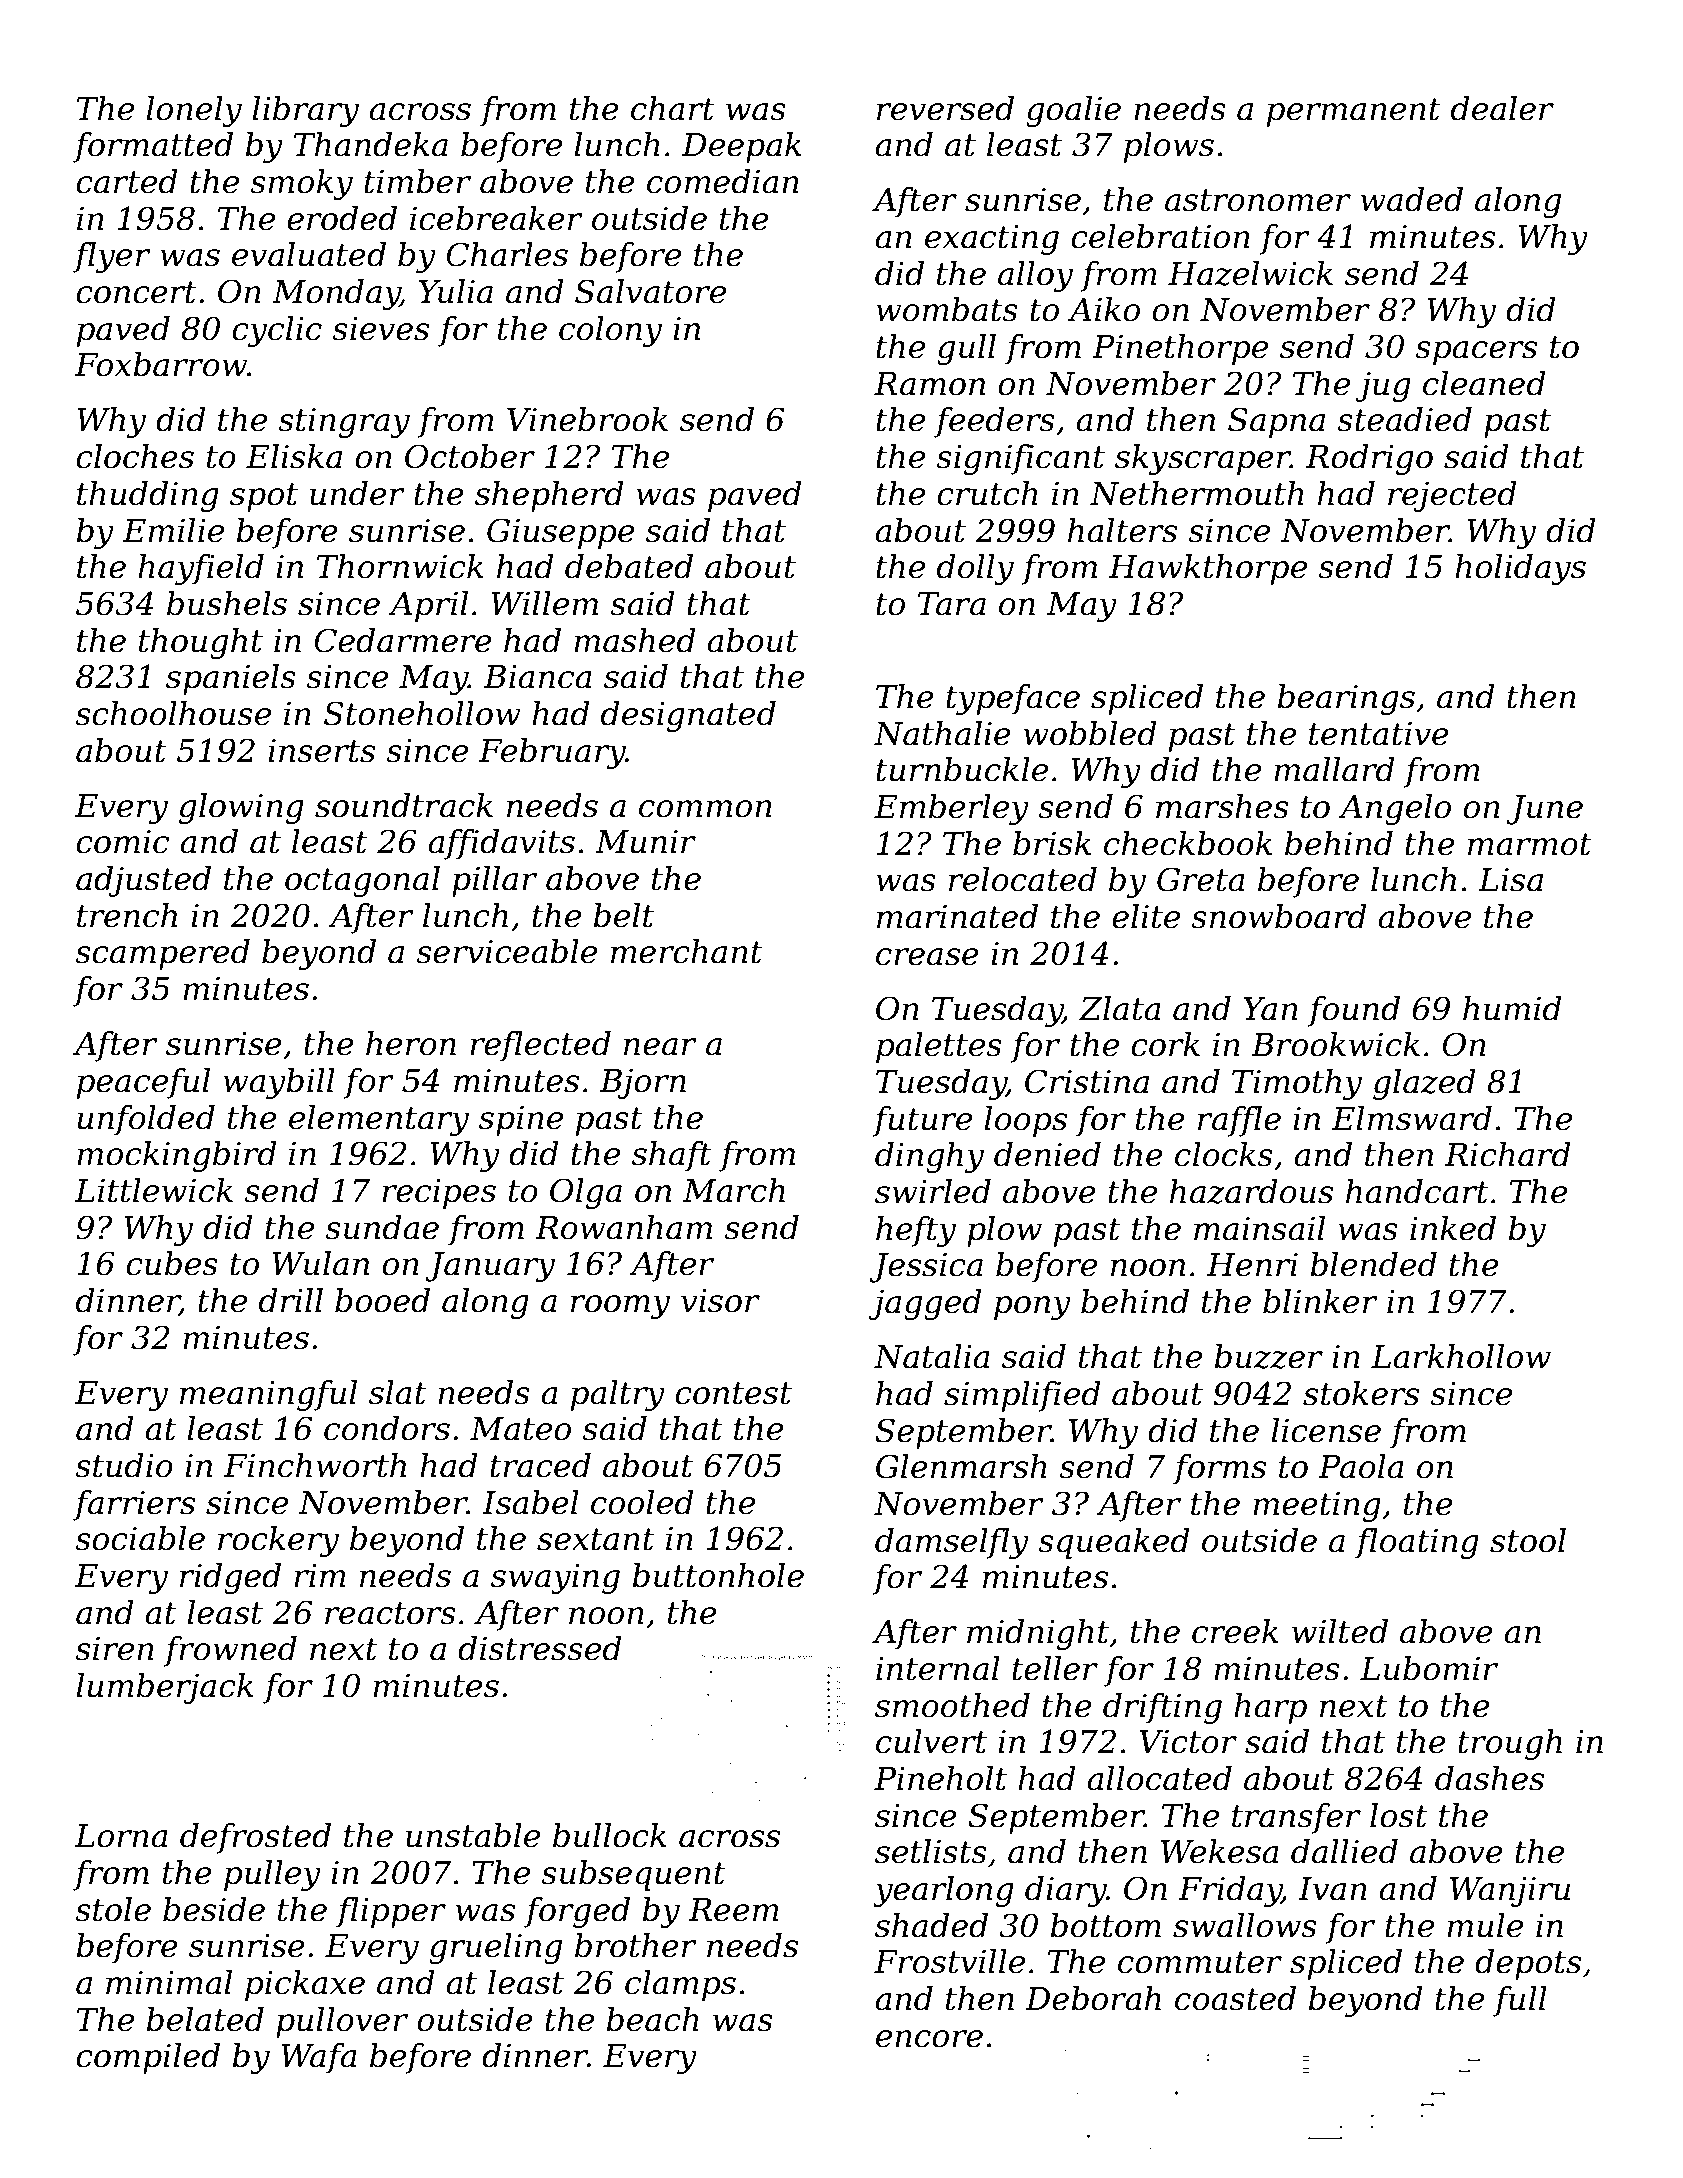 This document has width=1683, height=2178. What do you see at coordinates (390, 1613) in the document?
I see `reactors` at bounding box center [390, 1613].
